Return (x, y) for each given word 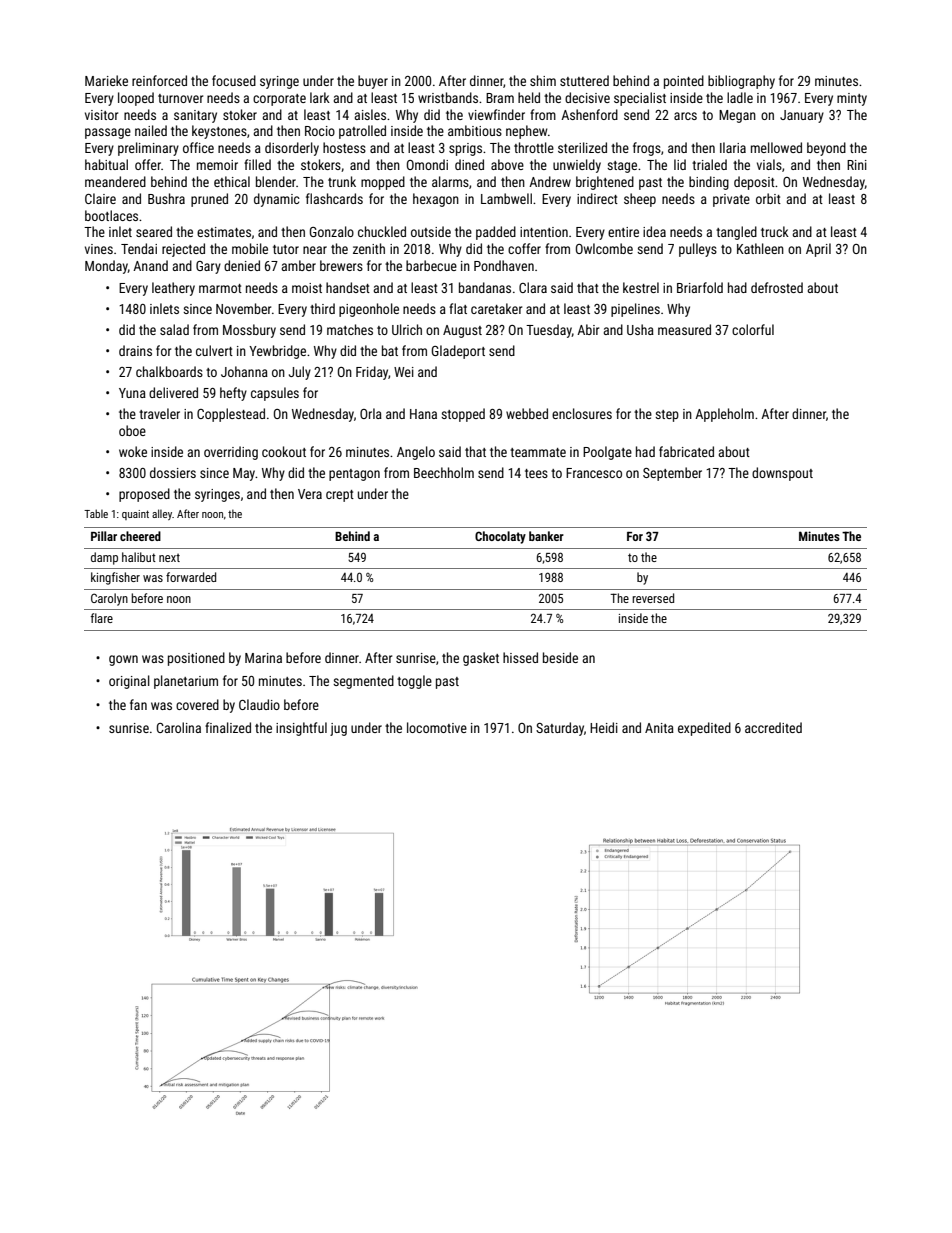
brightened (605, 183)
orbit (768, 198)
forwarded (191, 577)
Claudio (259, 704)
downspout (782, 474)
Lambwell (506, 198)
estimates (224, 232)
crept (340, 496)
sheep (640, 200)
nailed (151, 130)
